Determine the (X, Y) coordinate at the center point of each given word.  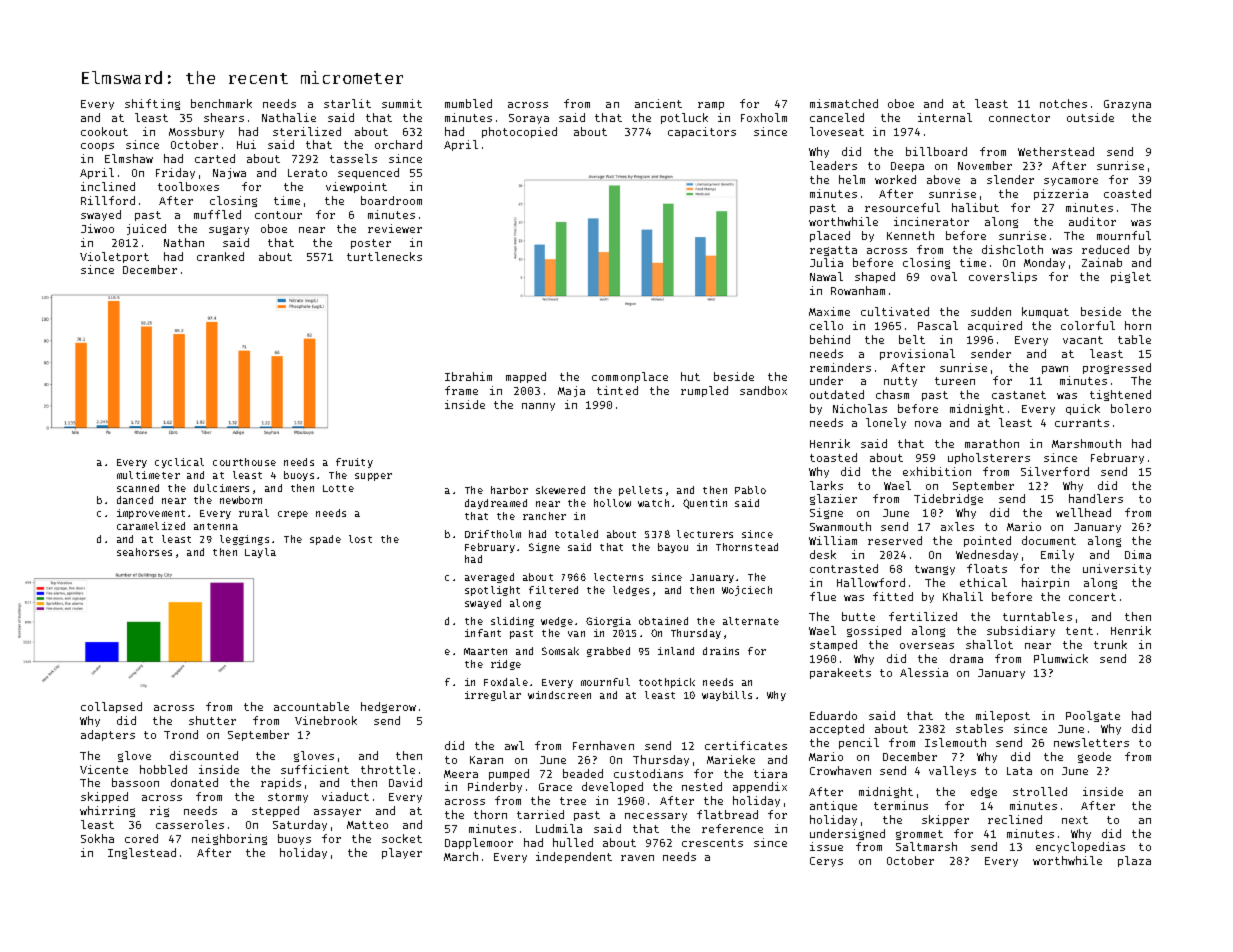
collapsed (111, 707)
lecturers (705, 534)
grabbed (608, 652)
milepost (1003, 716)
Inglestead (142, 853)
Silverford (1055, 471)
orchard (398, 144)
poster (371, 244)
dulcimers (221, 488)
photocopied (519, 132)
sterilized (307, 131)
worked (895, 179)
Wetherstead (1056, 151)
